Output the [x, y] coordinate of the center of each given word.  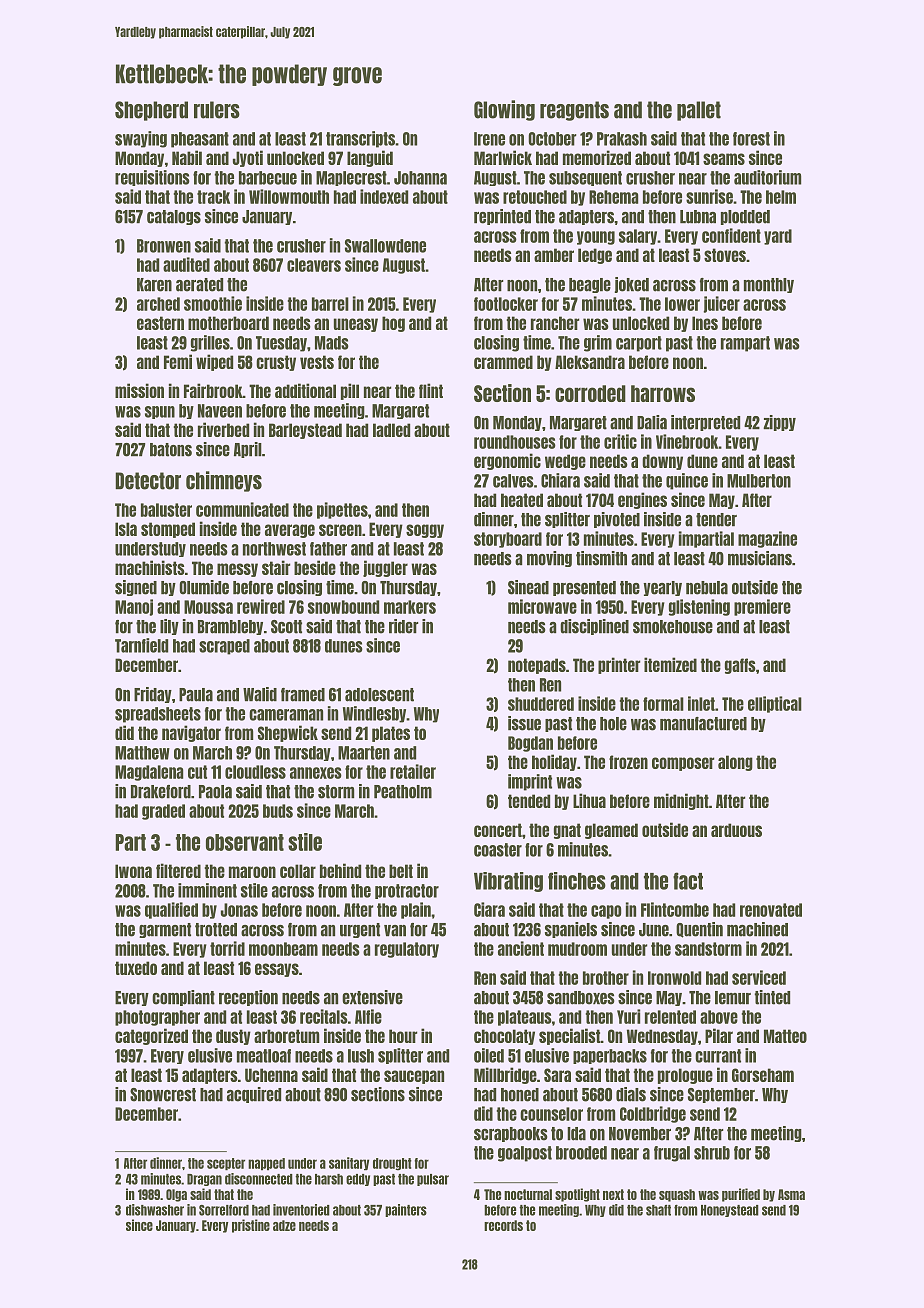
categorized [151, 1036]
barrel [330, 304]
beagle [590, 285]
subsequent [585, 178]
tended [529, 801]
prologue [685, 1076]
